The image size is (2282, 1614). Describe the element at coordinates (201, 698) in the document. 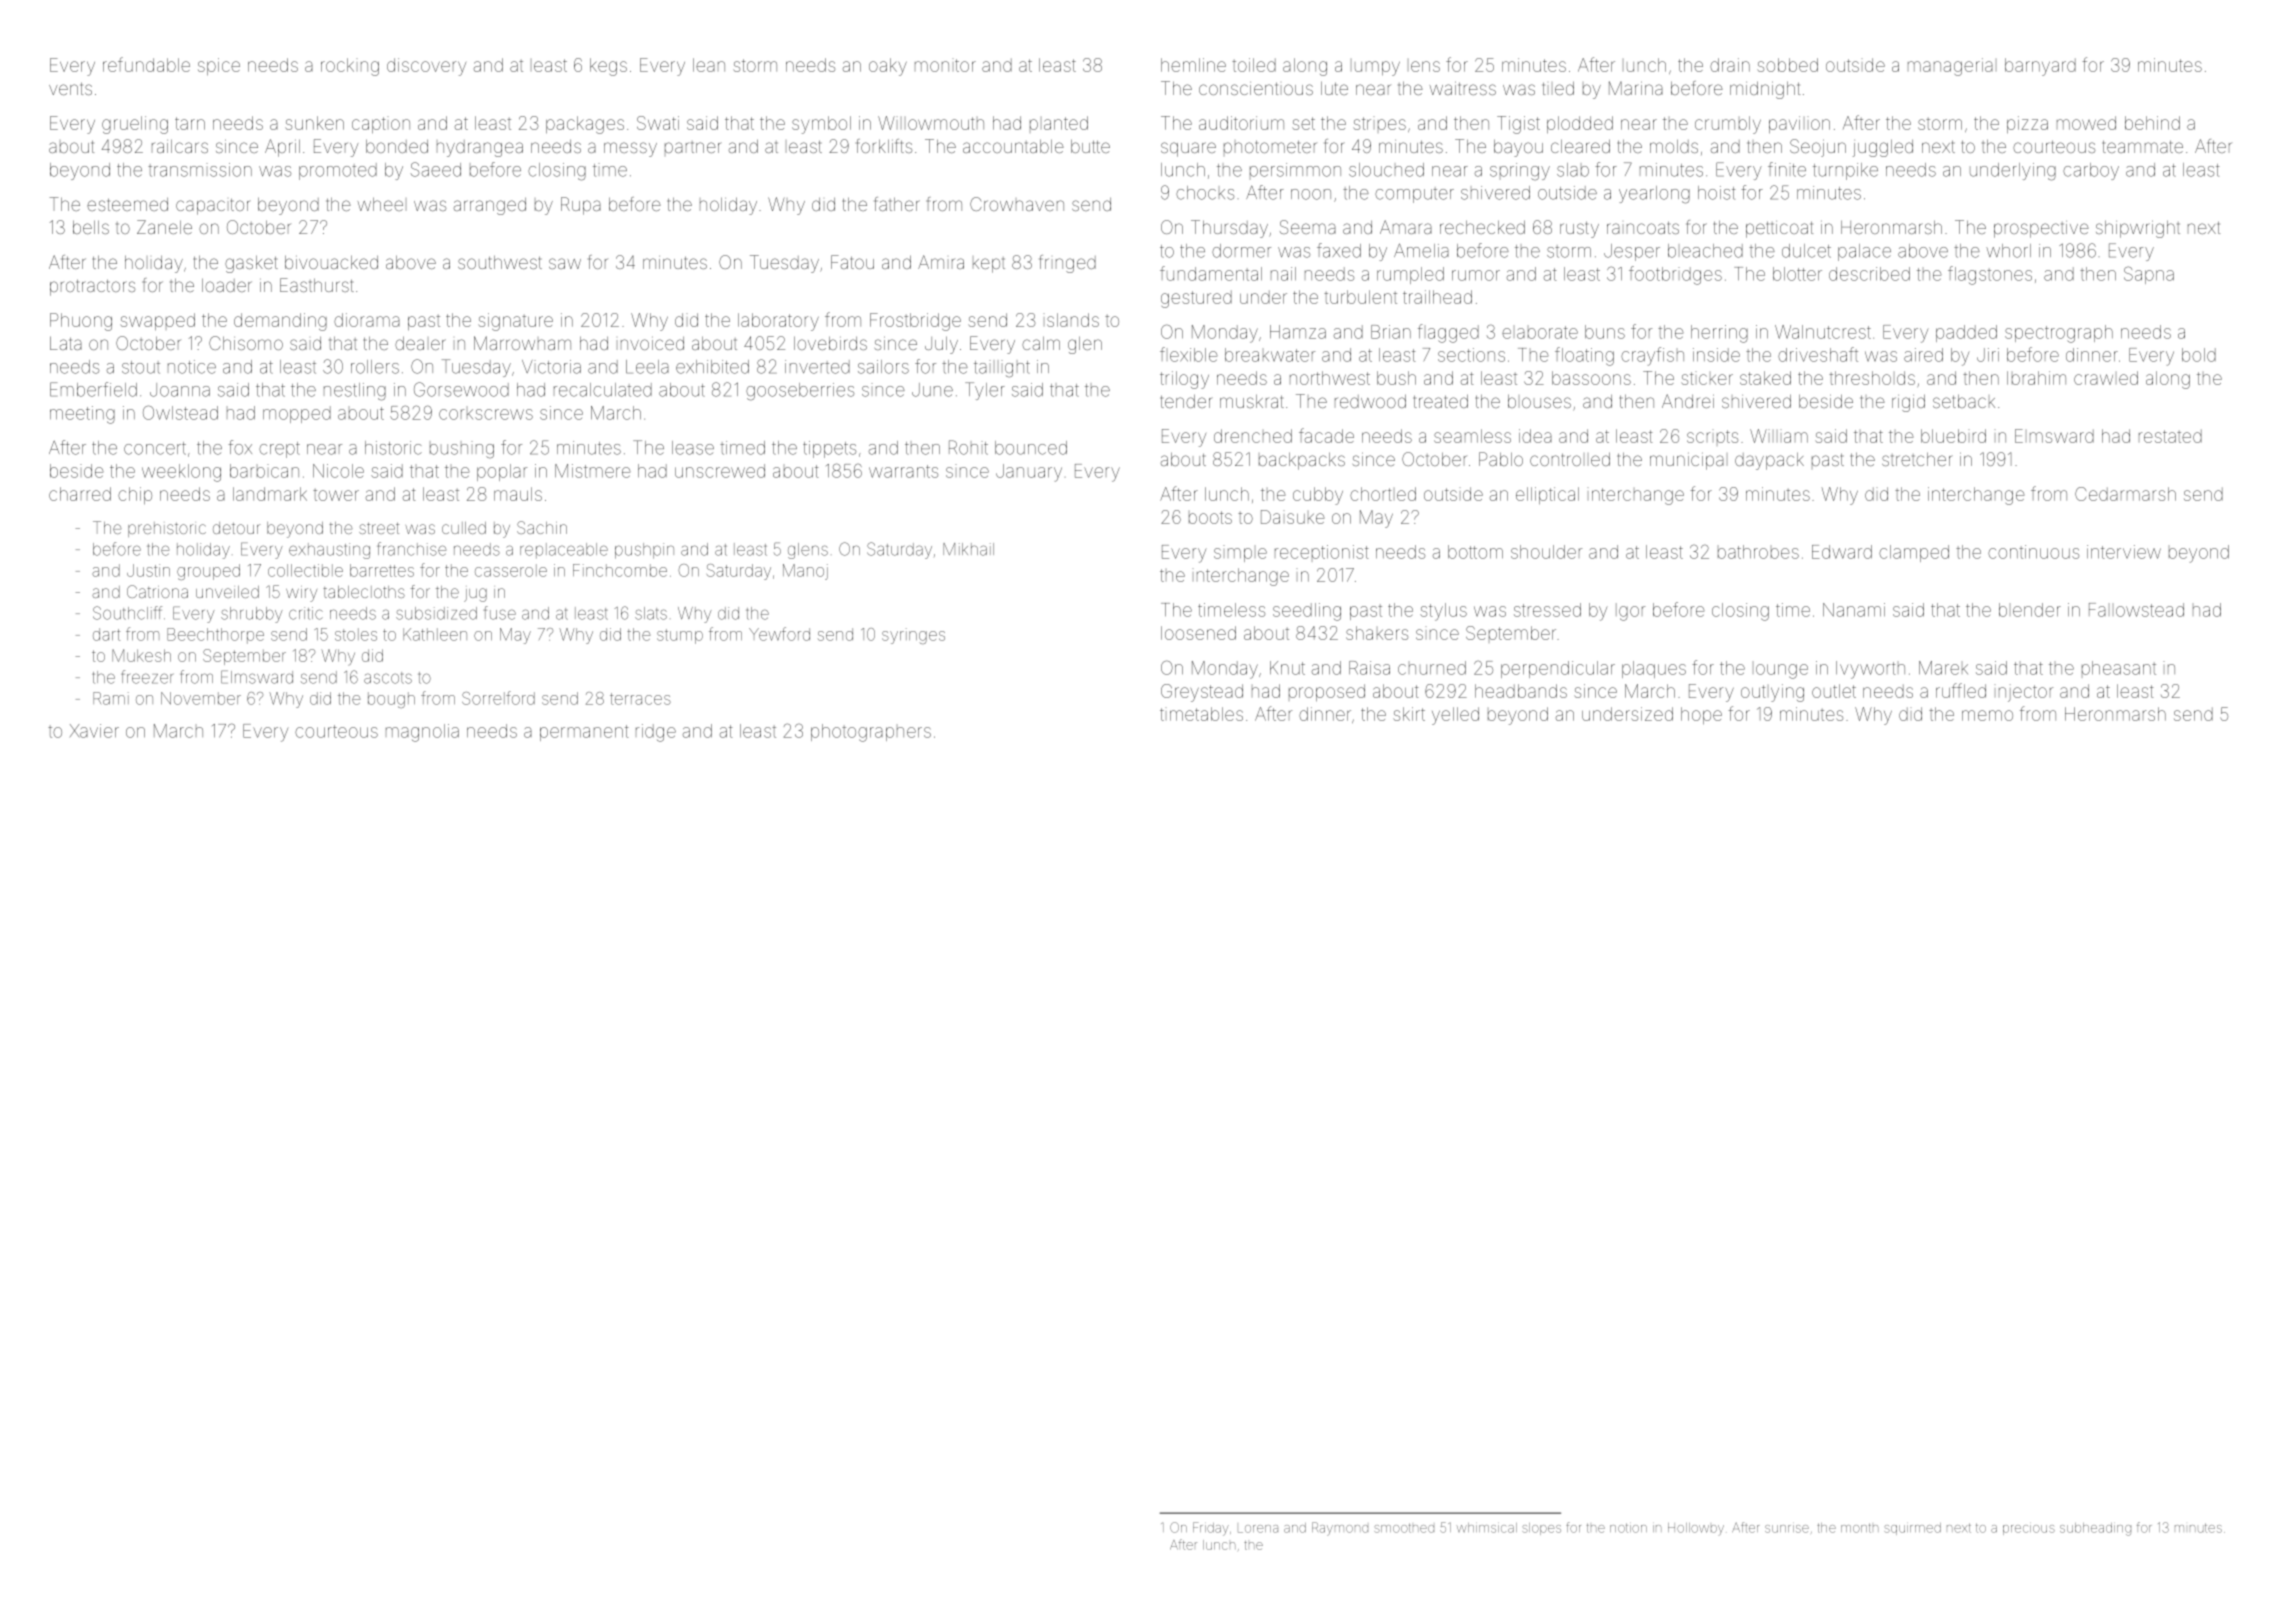

I see `November` at that location.
